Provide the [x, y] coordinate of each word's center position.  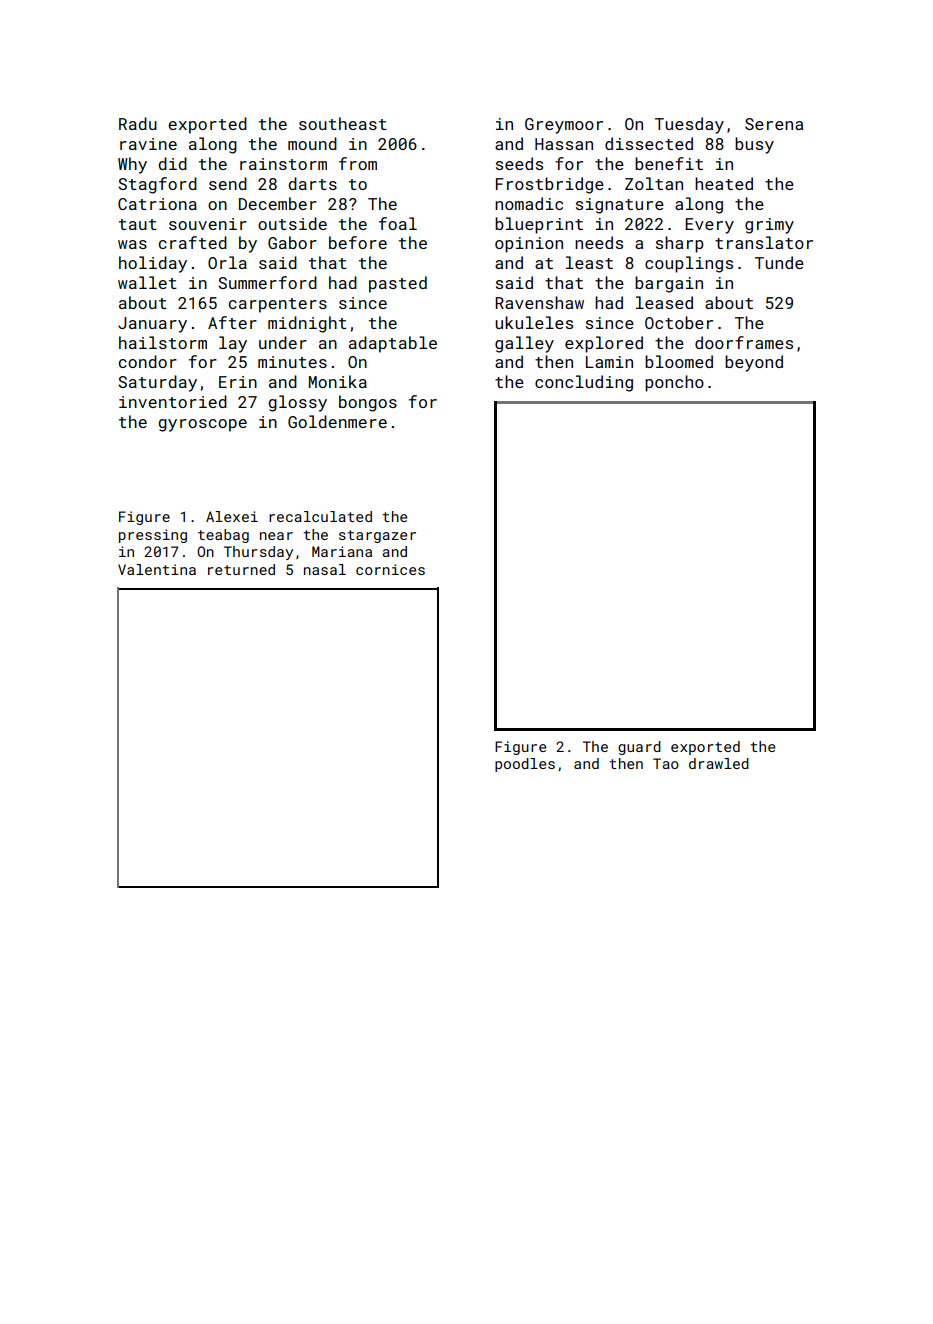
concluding [584, 383]
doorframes [744, 342]
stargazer [377, 536]
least [589, 262]
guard [639, 748]
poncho [674, 383]
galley [524, 344]
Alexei [232, 516]
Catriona [157, 204]
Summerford [267, 282]
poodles [525, 765]
